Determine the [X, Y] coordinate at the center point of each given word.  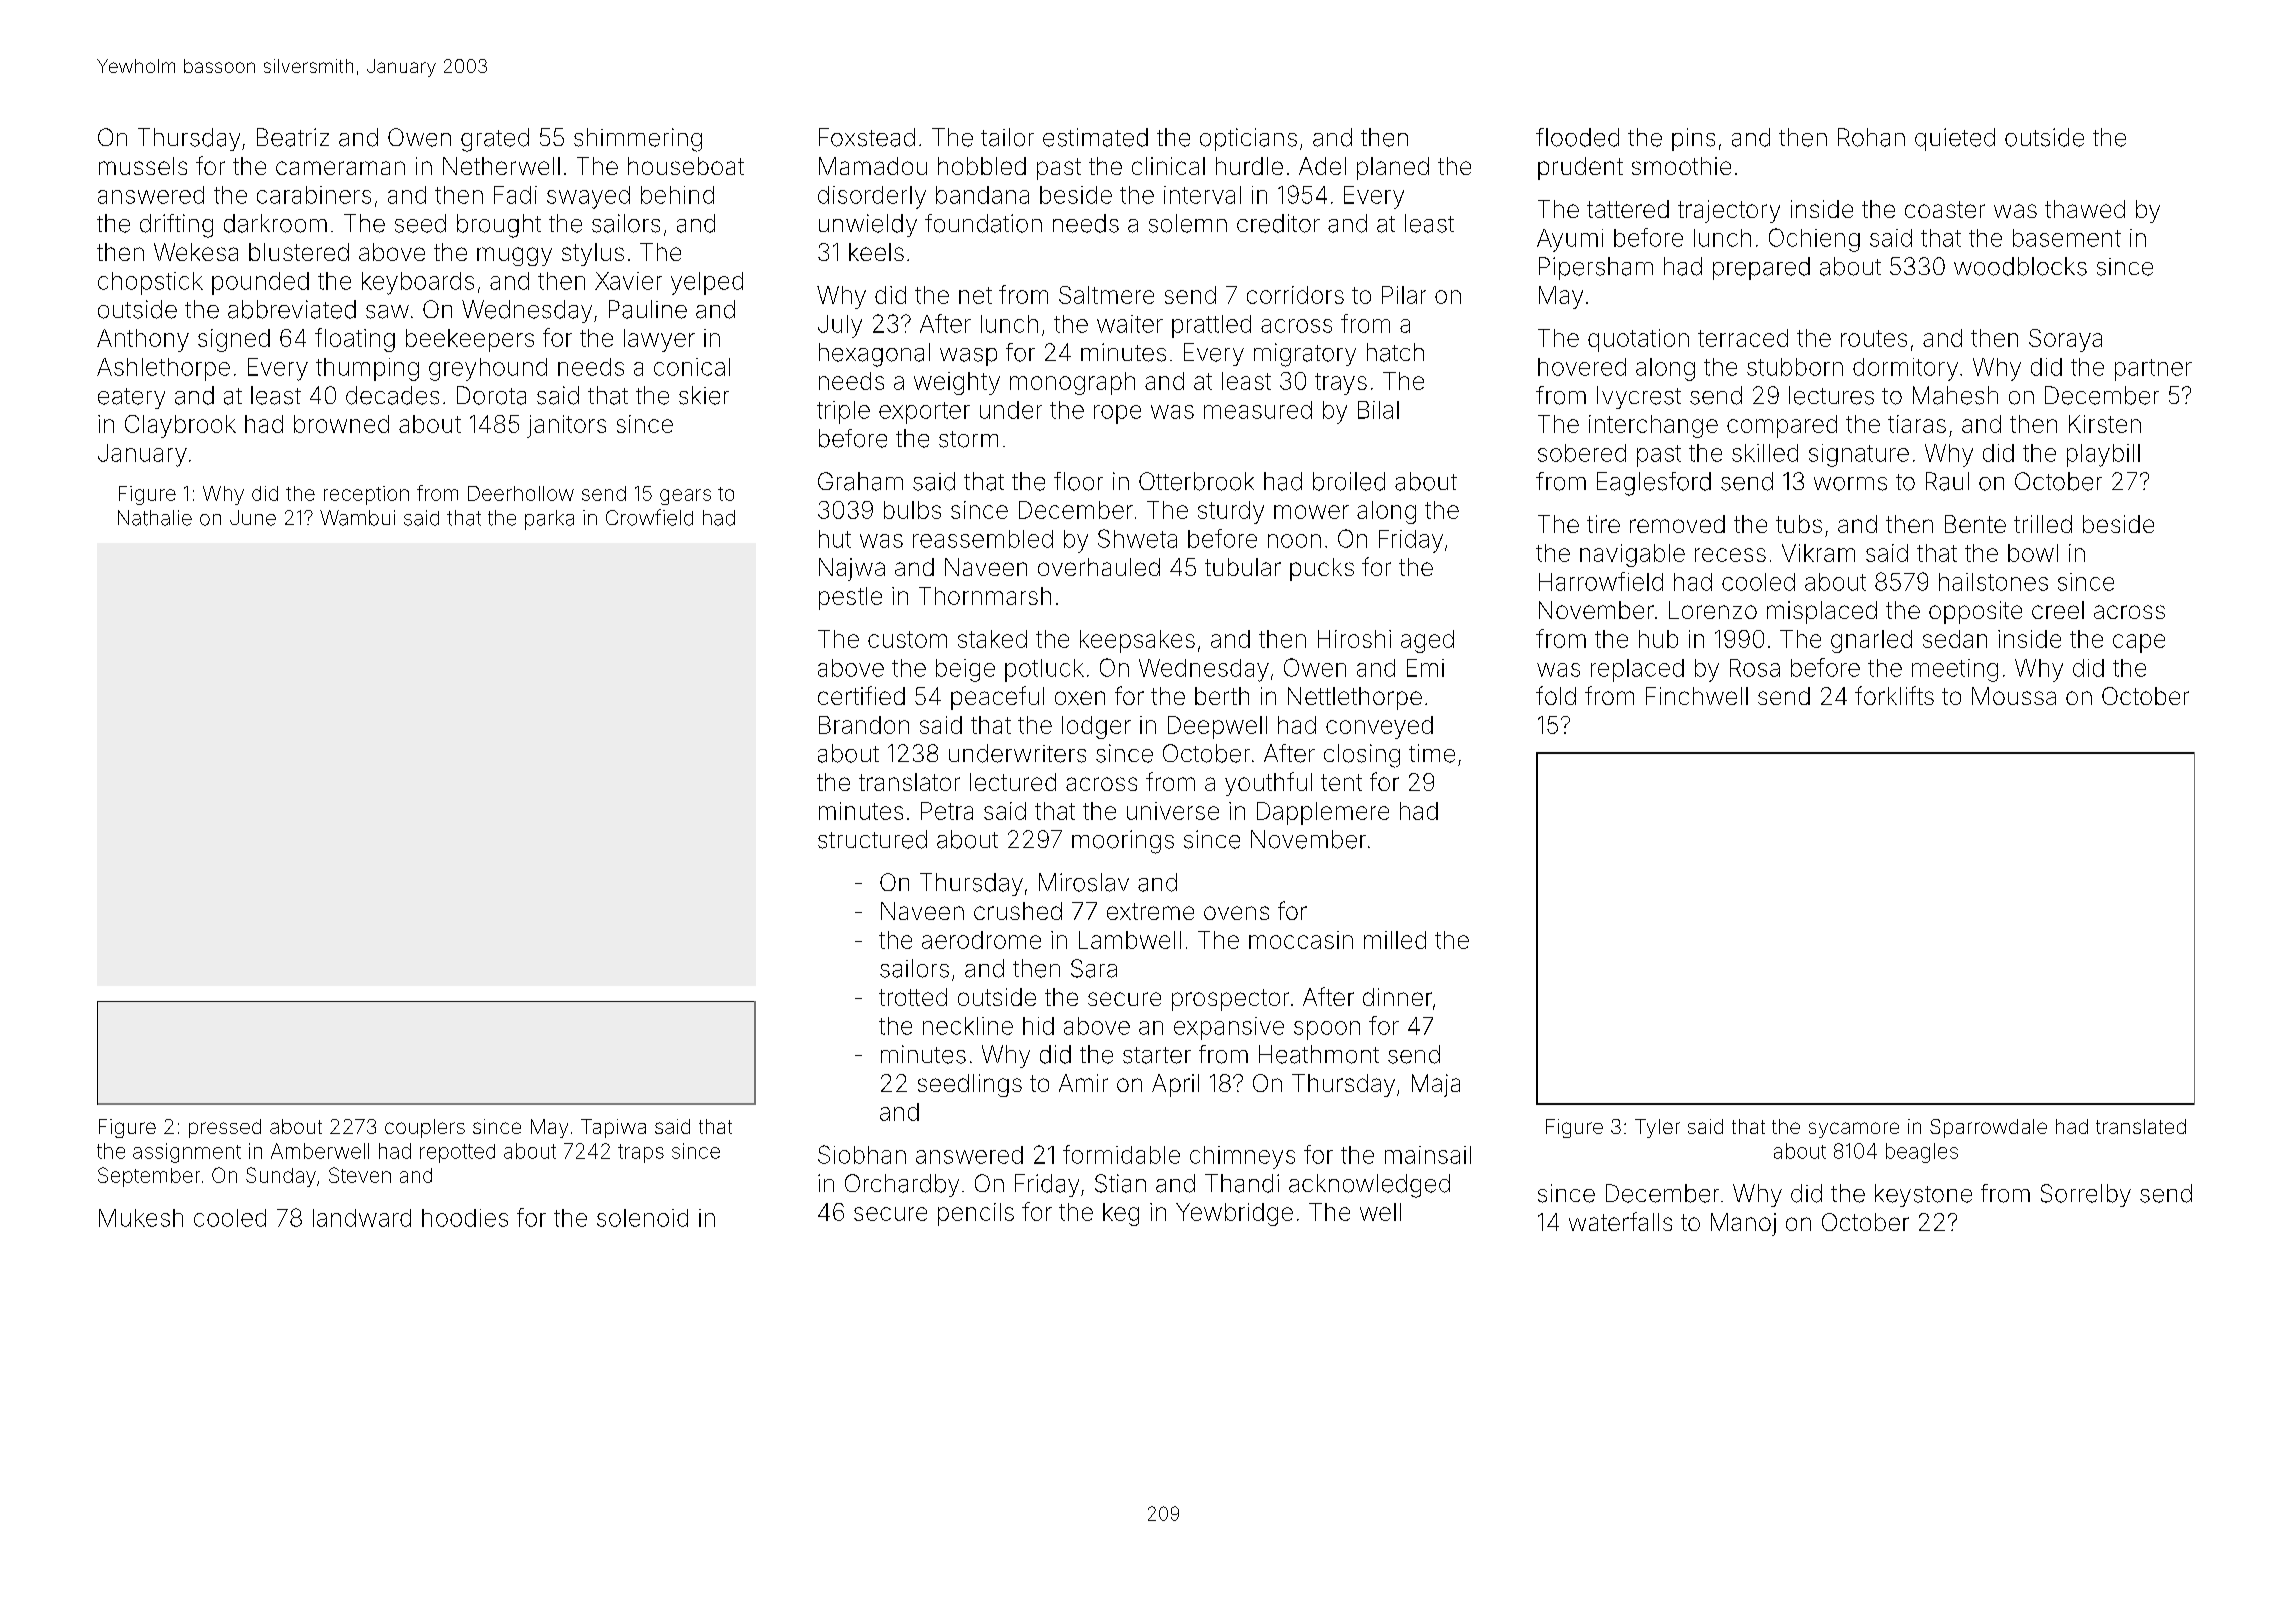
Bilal [1378, 410]
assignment [187, 1153]
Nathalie [155, 518]
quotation [1638, 340]
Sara [1094, 968]
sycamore [1854, 1130]
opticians [1248, 139]
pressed [225, 1128]
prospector [1230, 1000]
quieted [1955, 139]
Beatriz [293, 137]
